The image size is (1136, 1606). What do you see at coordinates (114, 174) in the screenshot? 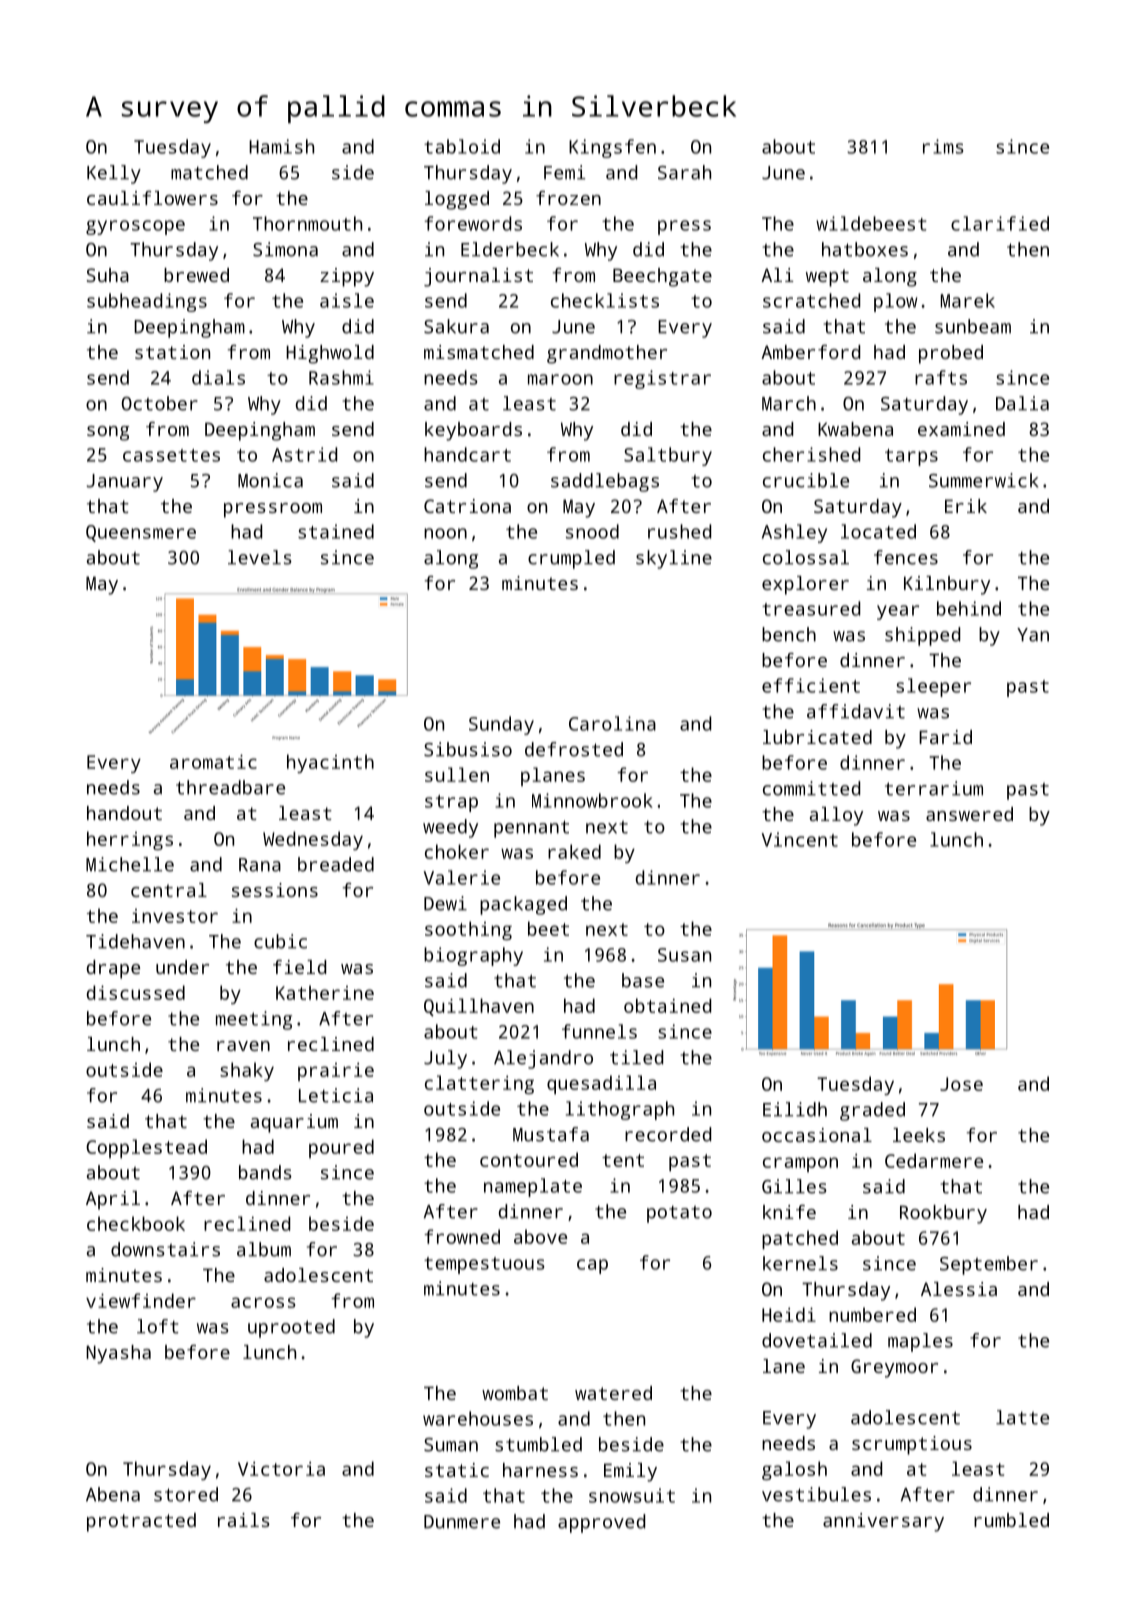
I see `Kelly` at bounding box center [114, 174].
